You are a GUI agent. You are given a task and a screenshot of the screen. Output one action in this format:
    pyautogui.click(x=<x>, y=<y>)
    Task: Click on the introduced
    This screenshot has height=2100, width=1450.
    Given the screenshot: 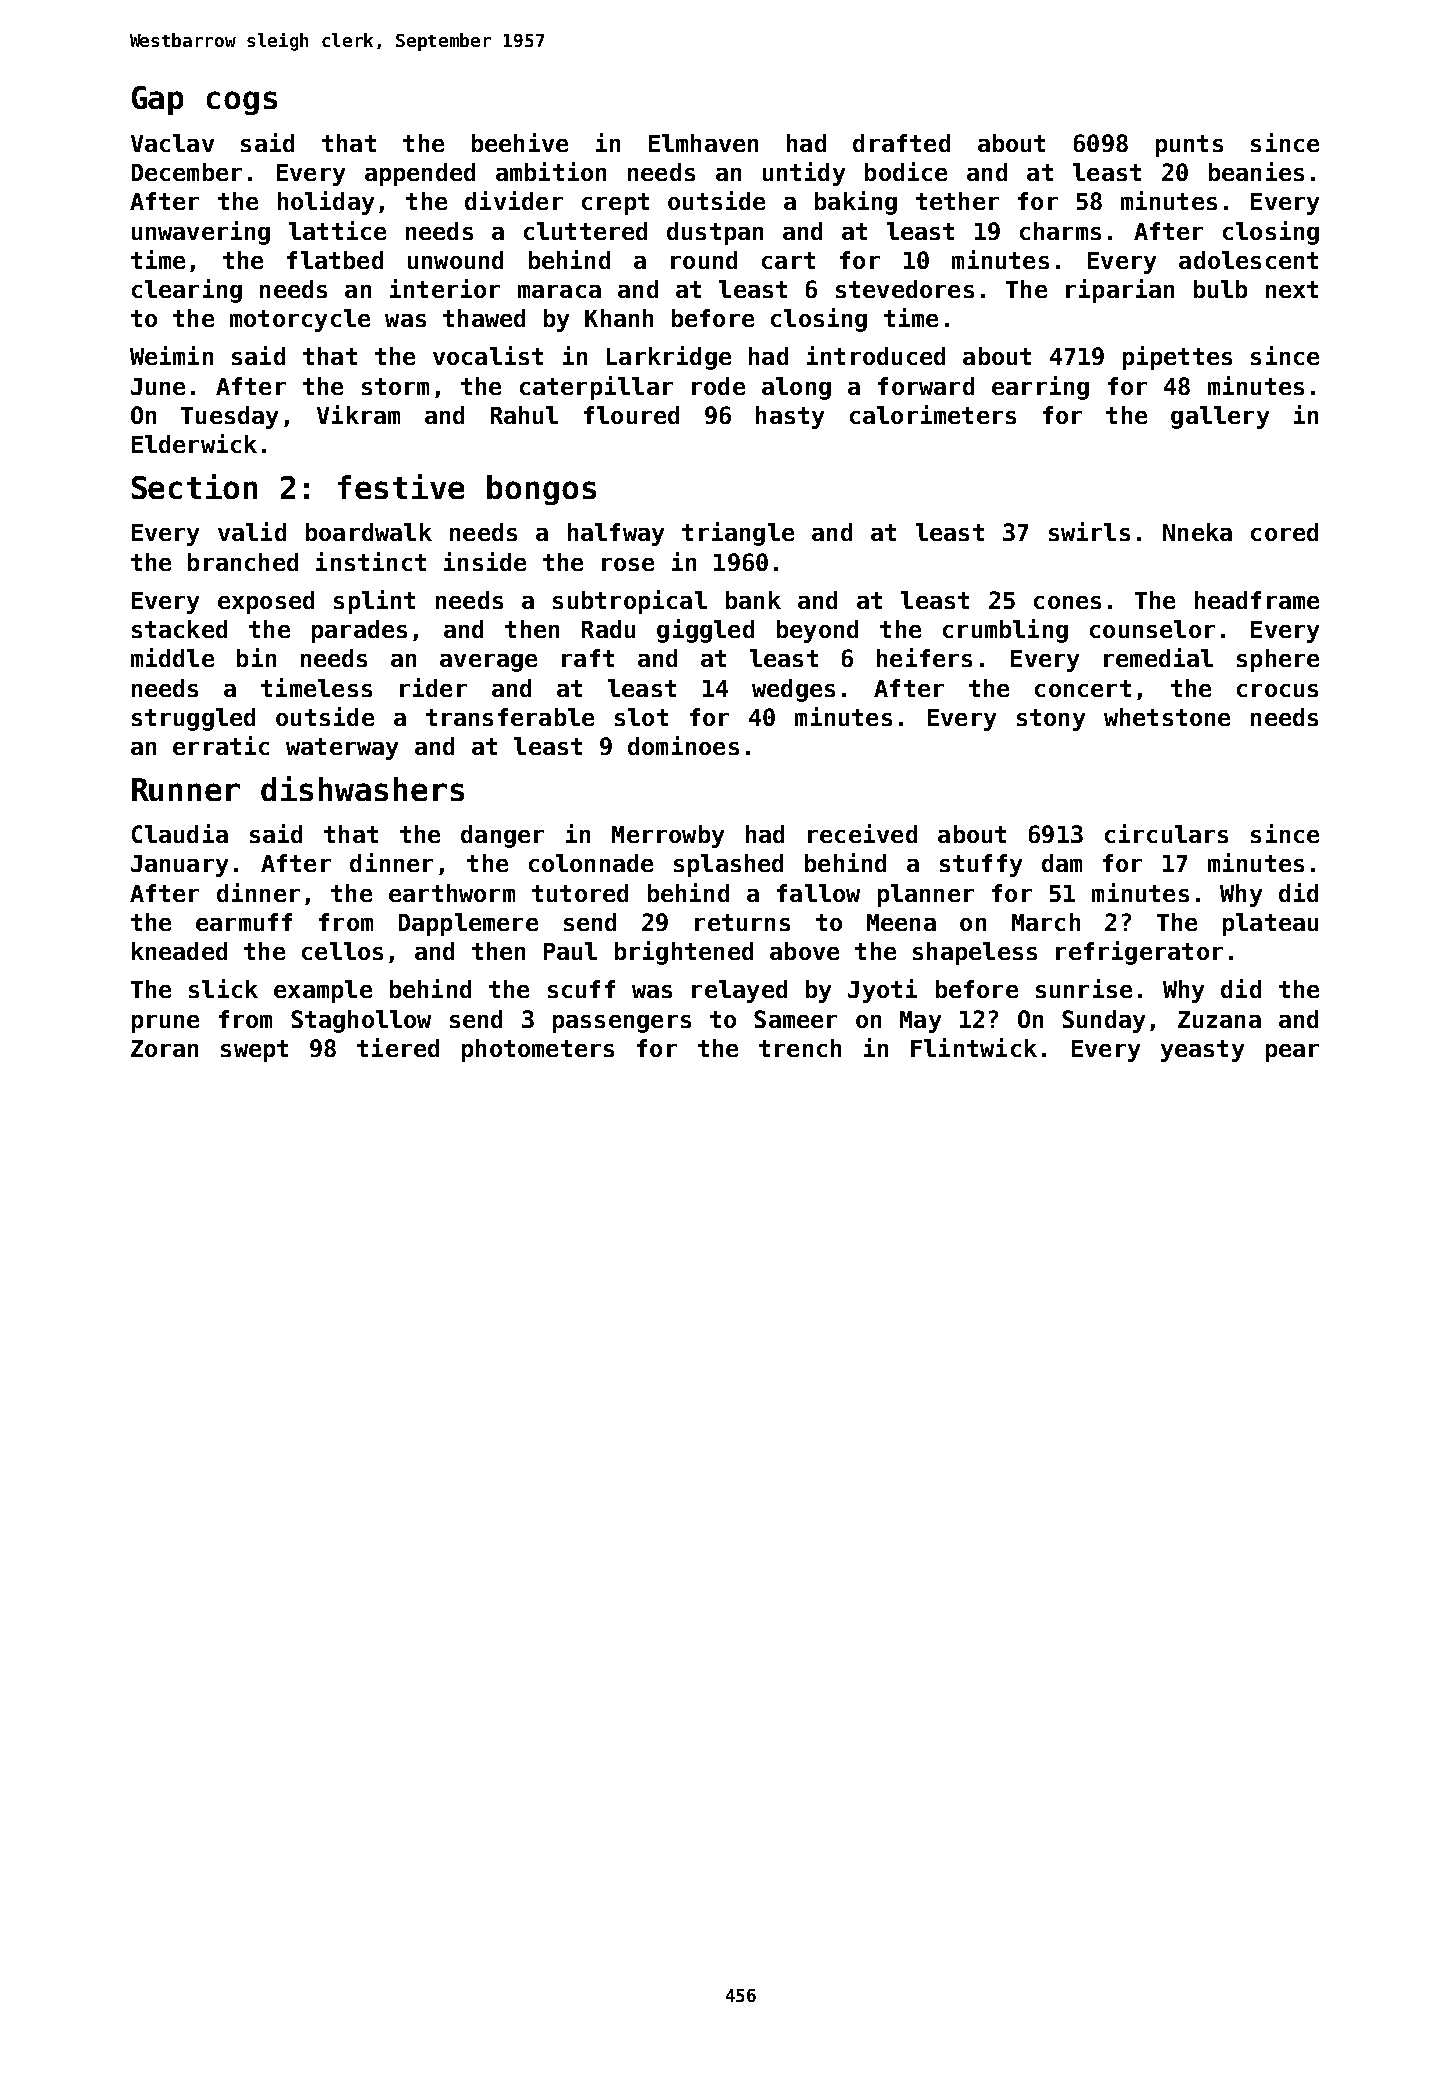 What is the action you would take?
    pyautogui.click(x=876, y=355)
